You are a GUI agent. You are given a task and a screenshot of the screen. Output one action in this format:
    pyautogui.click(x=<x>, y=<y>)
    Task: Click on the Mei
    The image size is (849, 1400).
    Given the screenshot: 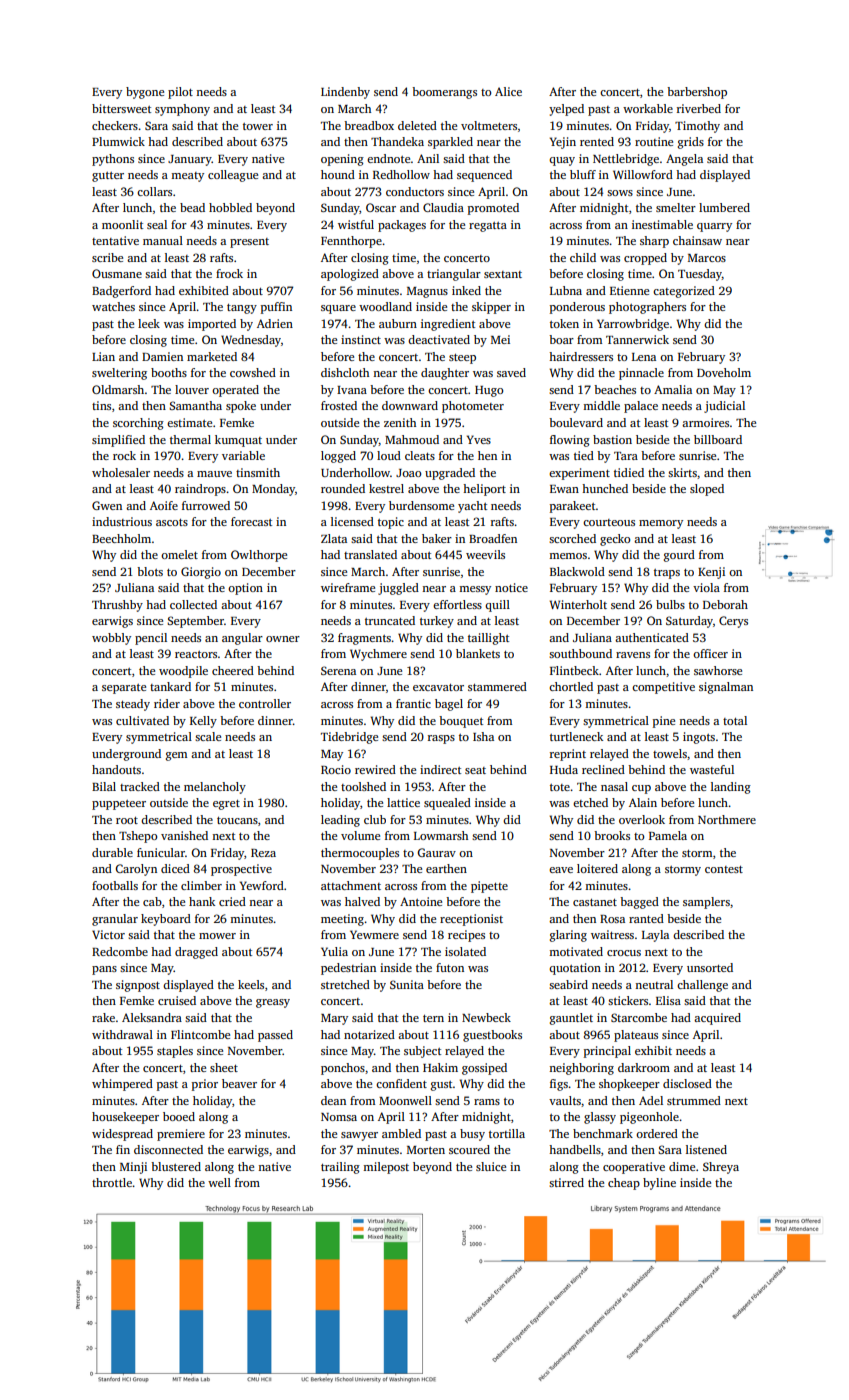 What is the action you would take?
    pyautogui.click(x=500, y=339)
